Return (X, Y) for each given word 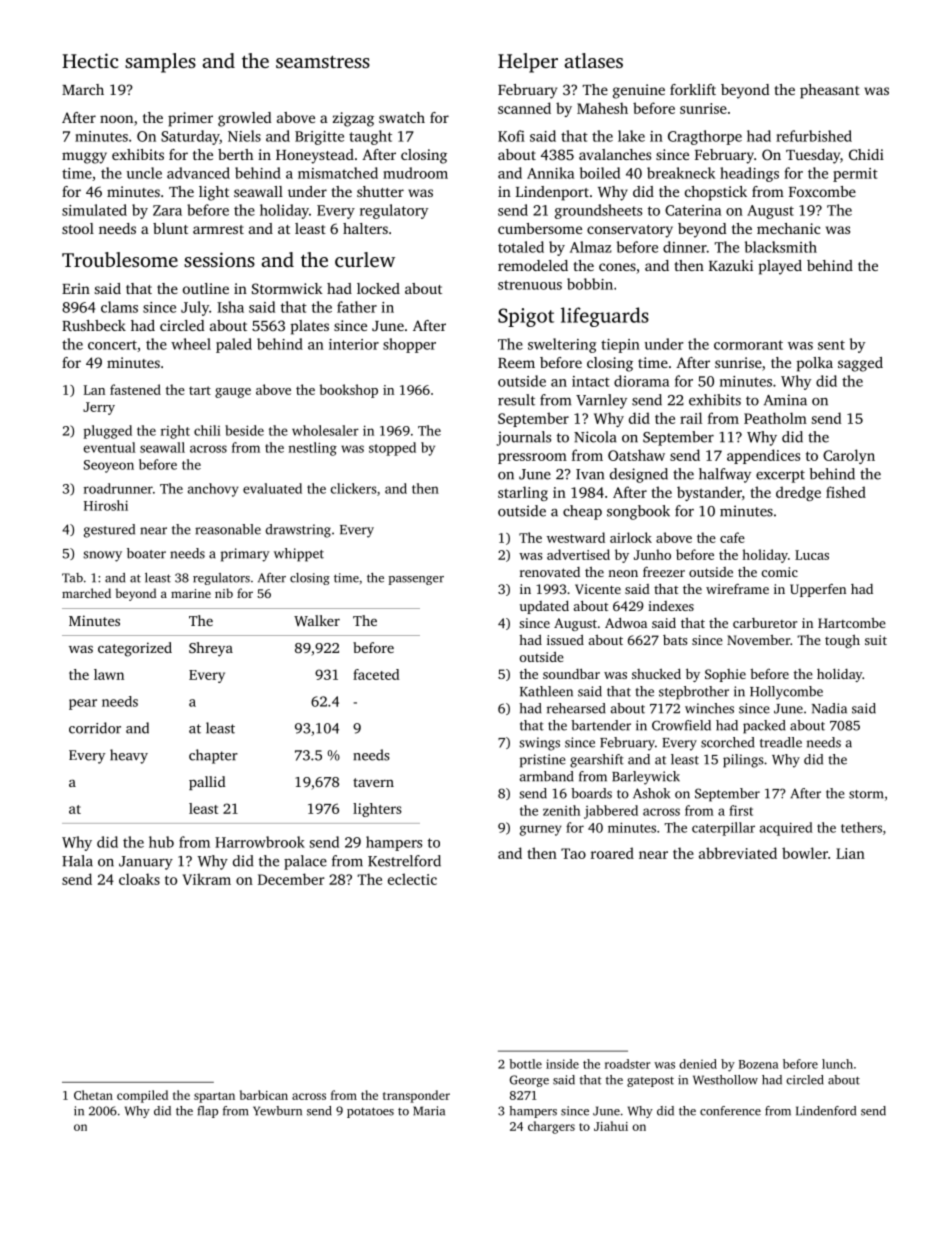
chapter (213, 756)
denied (698, 1064)
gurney (541, 830)
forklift (693, 89)
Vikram (206, 879)
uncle (144, 173)
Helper (528, 63)
